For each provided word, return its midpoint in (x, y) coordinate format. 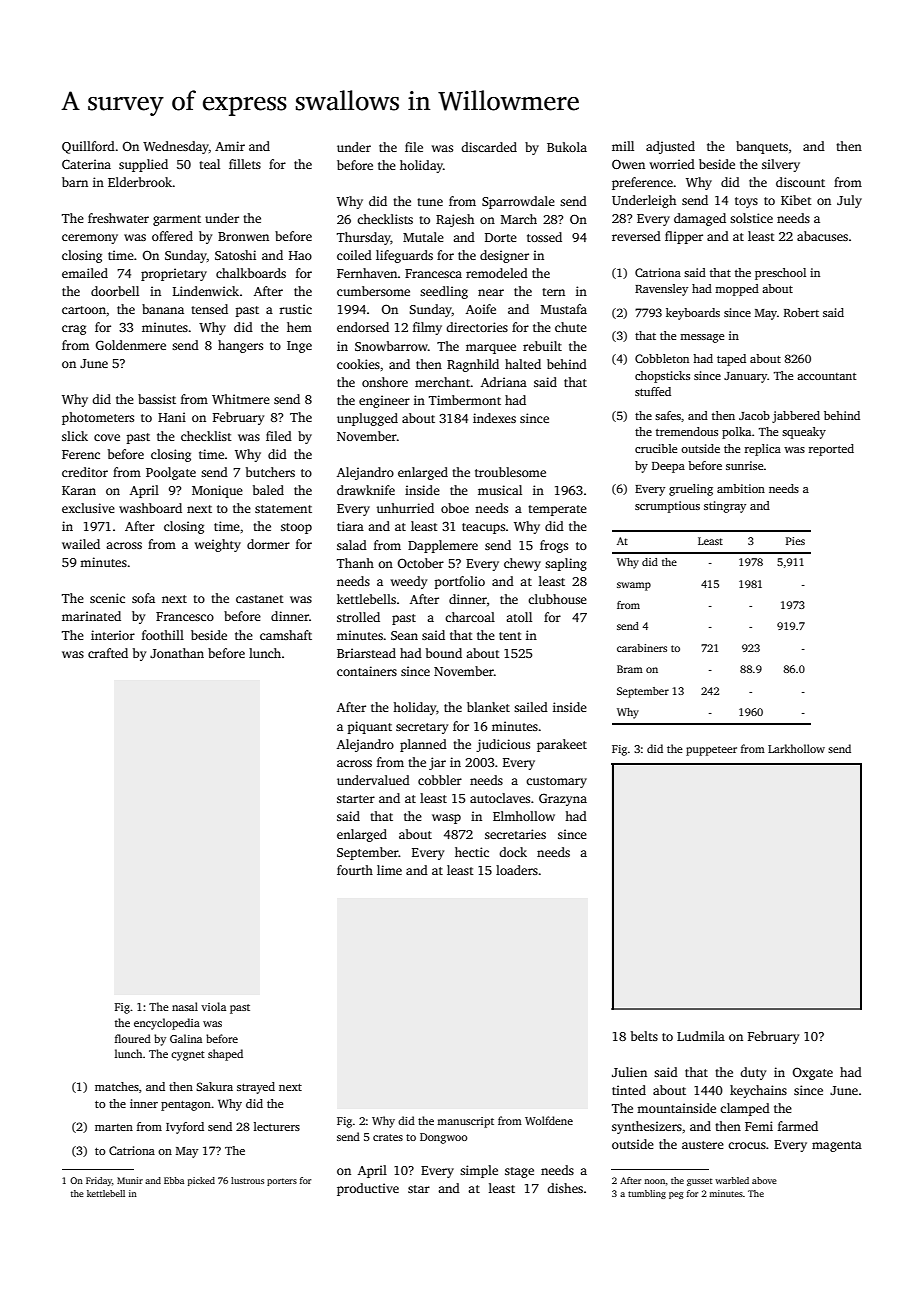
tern (553, 292)
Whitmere (241, 399)
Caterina (86, 164)
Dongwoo (444, 1138)
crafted (108, 653)
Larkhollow (796, 748)
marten (114, 1127)
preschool (780, 274)
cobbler (440, 780)
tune (430, 202)
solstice (751, 218)
